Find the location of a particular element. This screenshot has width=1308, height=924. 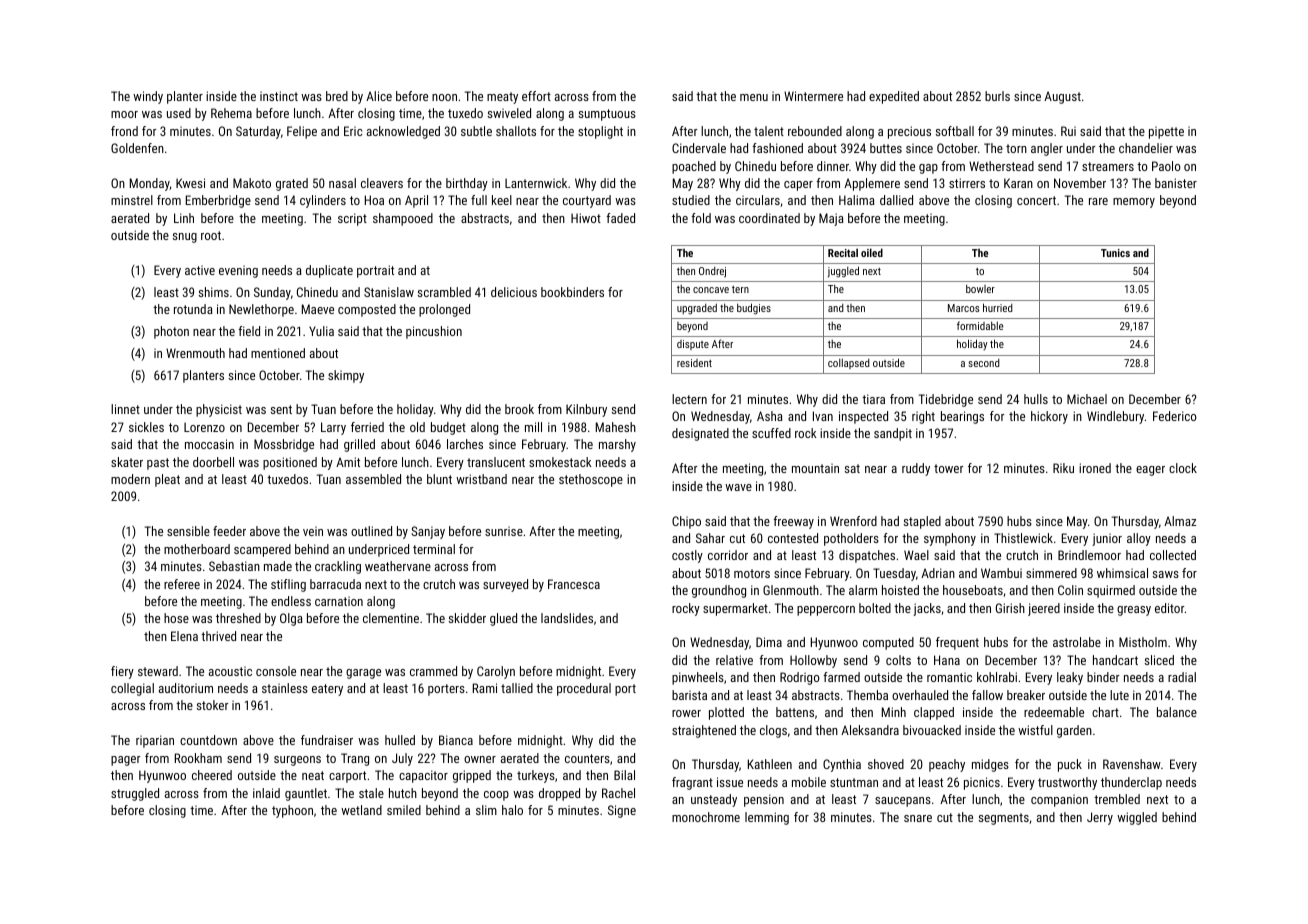

coordinated is located at coordinates (769, 218).
